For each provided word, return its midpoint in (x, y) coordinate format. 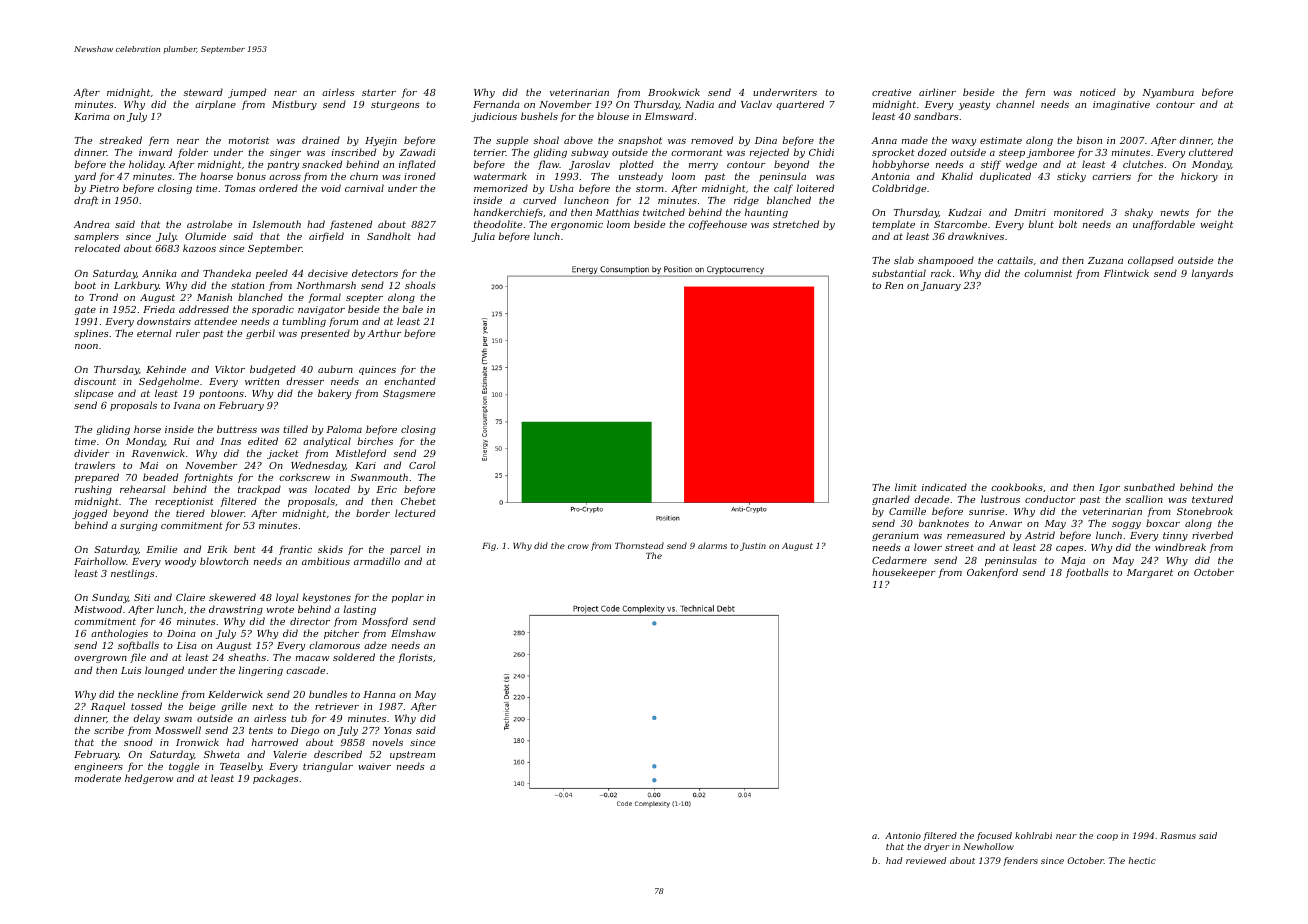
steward (203, 92)
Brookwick (674, 92)
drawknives (976, 236)
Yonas (398, 730)
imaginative (1121, 105)
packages (276, 779)
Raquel (108, 707)
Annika (159, 273)
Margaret (1150, 573)
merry (703, 166)
